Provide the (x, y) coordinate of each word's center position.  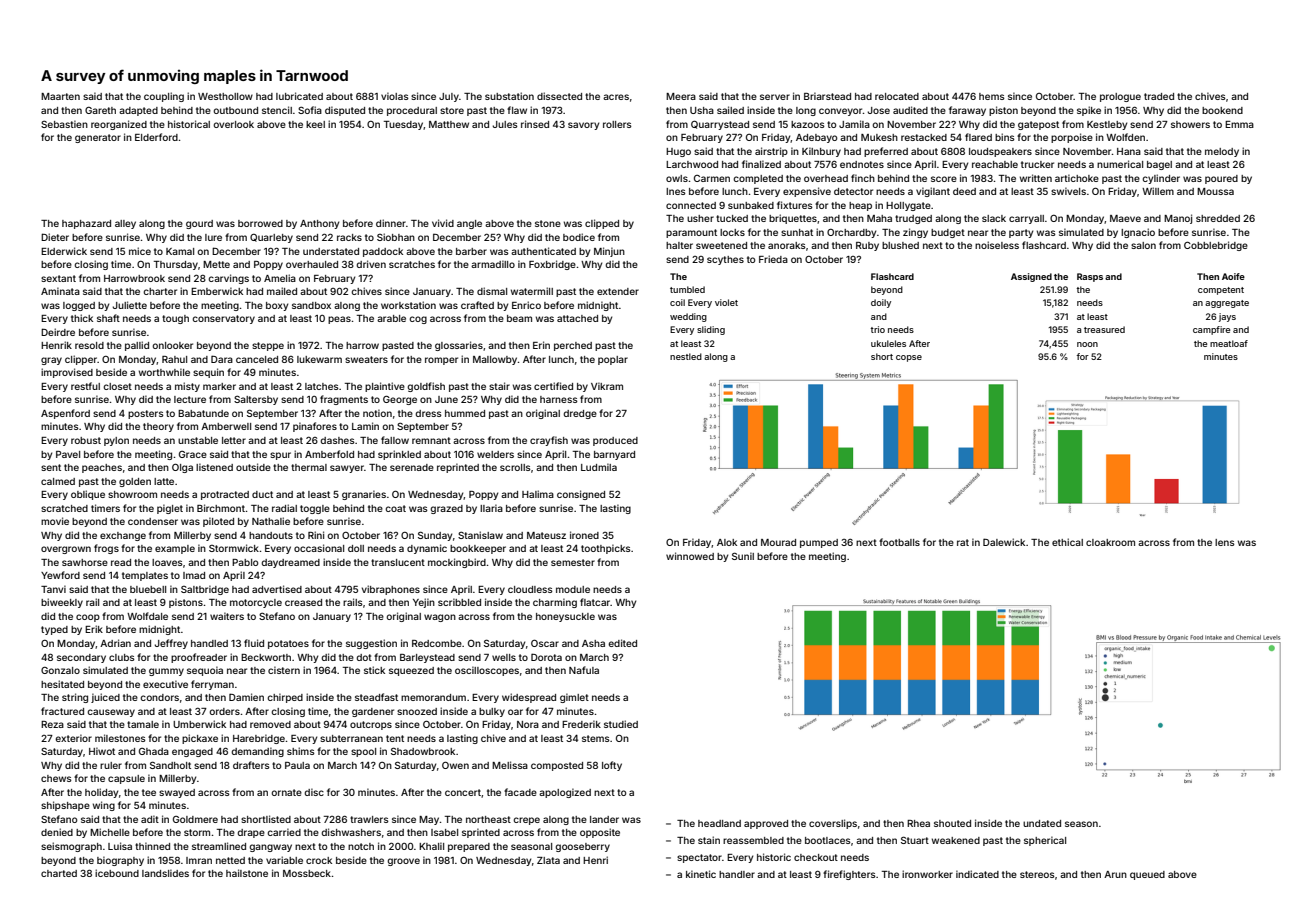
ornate (286, 792)
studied (621, 724)
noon (1087, 344)
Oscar (545, 643)
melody (1222, 152)
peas (339, 320)
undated (1042, 823)
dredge (580, 414)
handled (209, 643)
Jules (505, 124)
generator (98, 138)
